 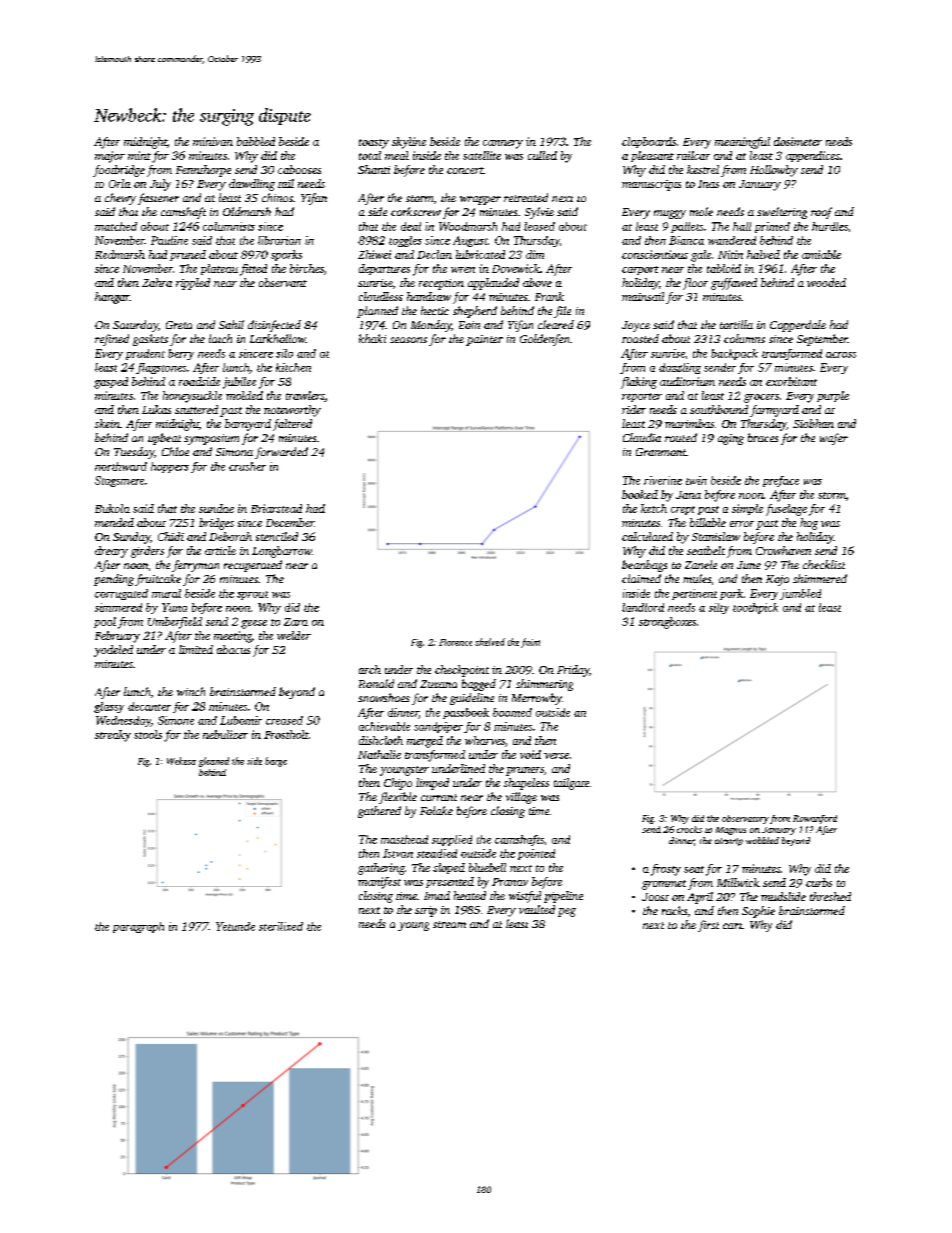 What do you see at coordinates (466, 713) in the screenshot?
I see `passbook` at bounding box center [466, 713].
